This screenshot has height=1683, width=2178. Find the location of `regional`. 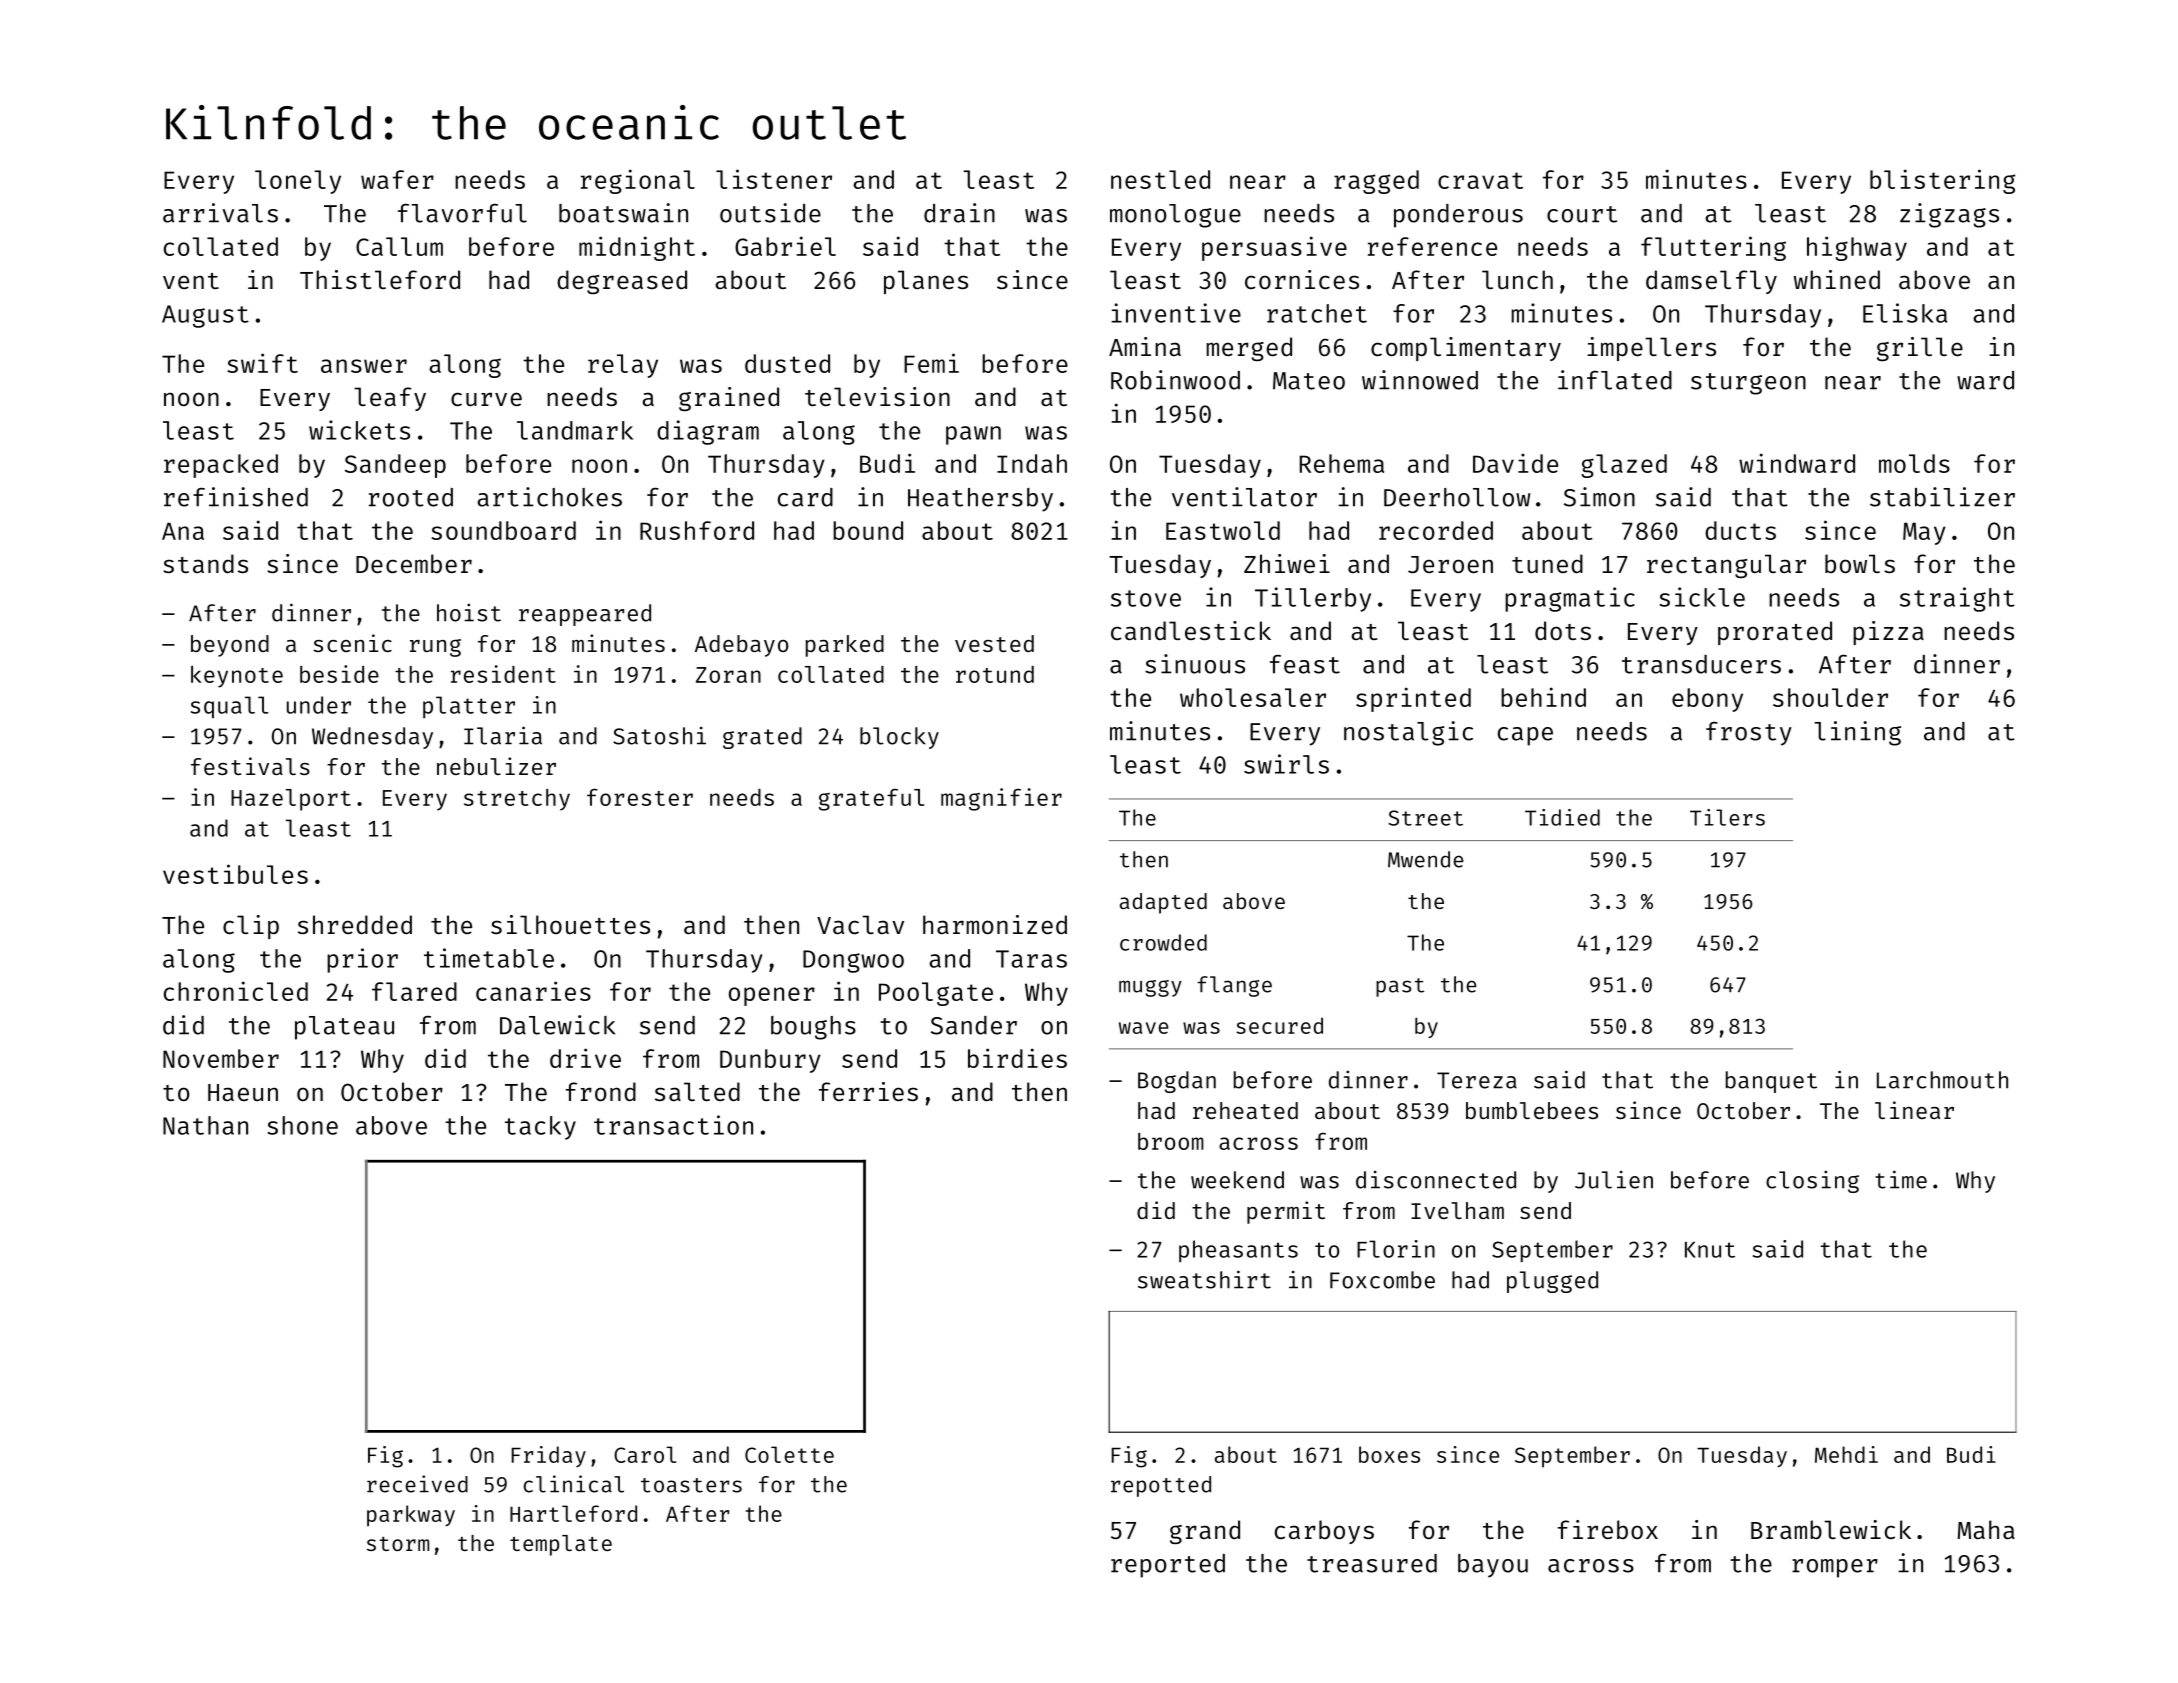

regional is located at coordinates (638, 181).
